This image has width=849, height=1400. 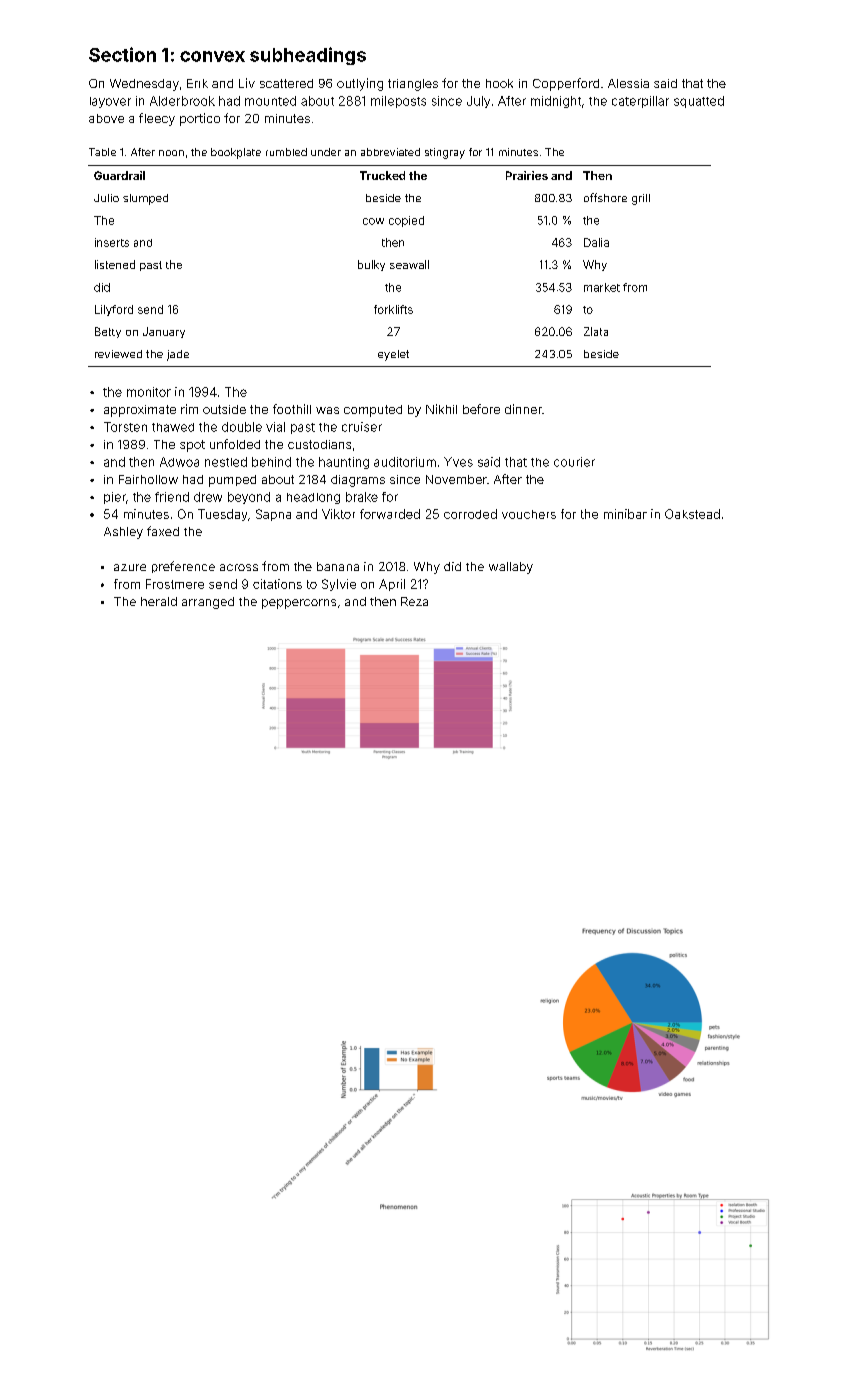 What do you see at coordinates (574, 462) in the image?
I see `courier` at bounding box center [574, 462].
